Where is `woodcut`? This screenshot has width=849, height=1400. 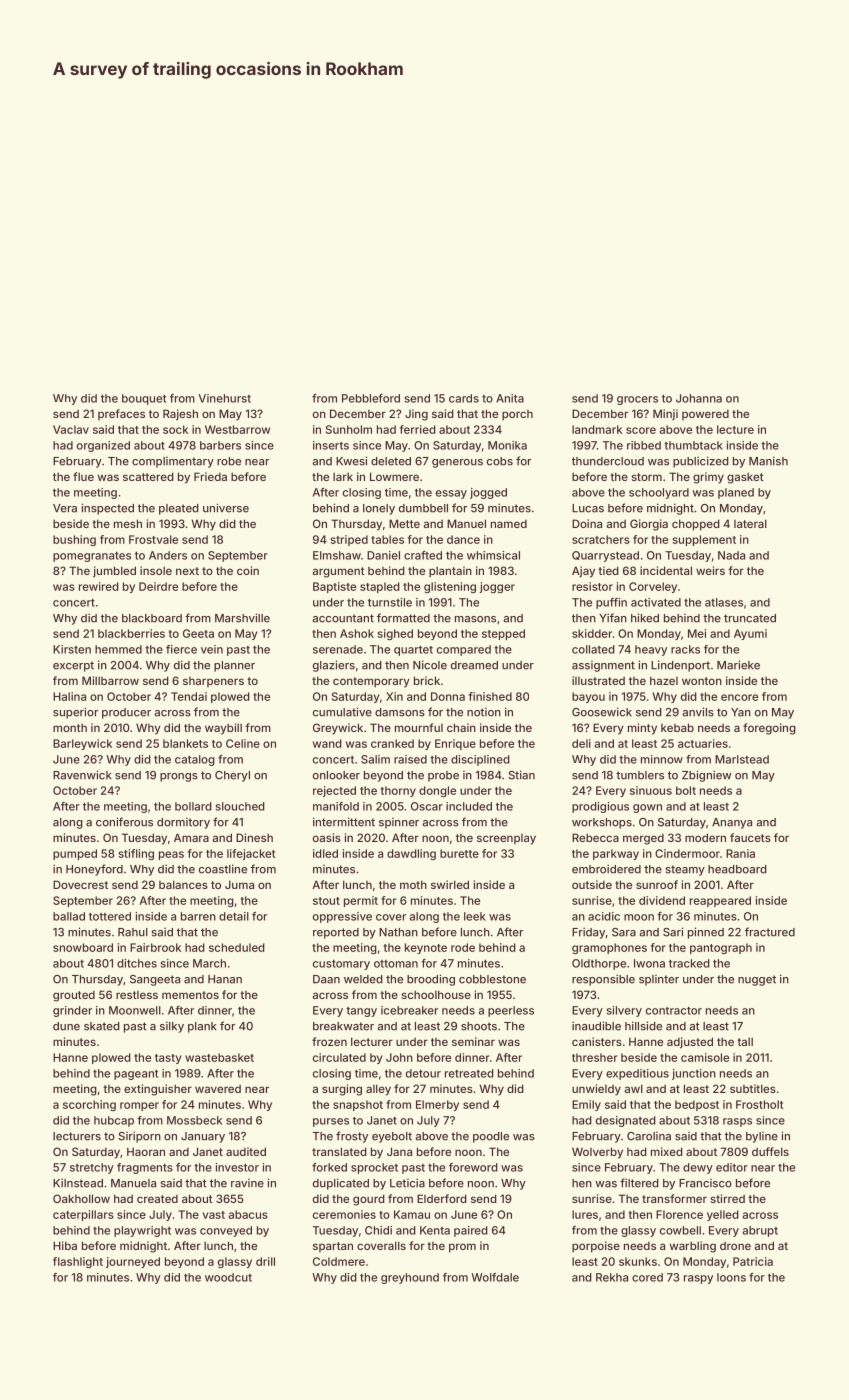 woodcut is located at coordinates (228, 1277).
